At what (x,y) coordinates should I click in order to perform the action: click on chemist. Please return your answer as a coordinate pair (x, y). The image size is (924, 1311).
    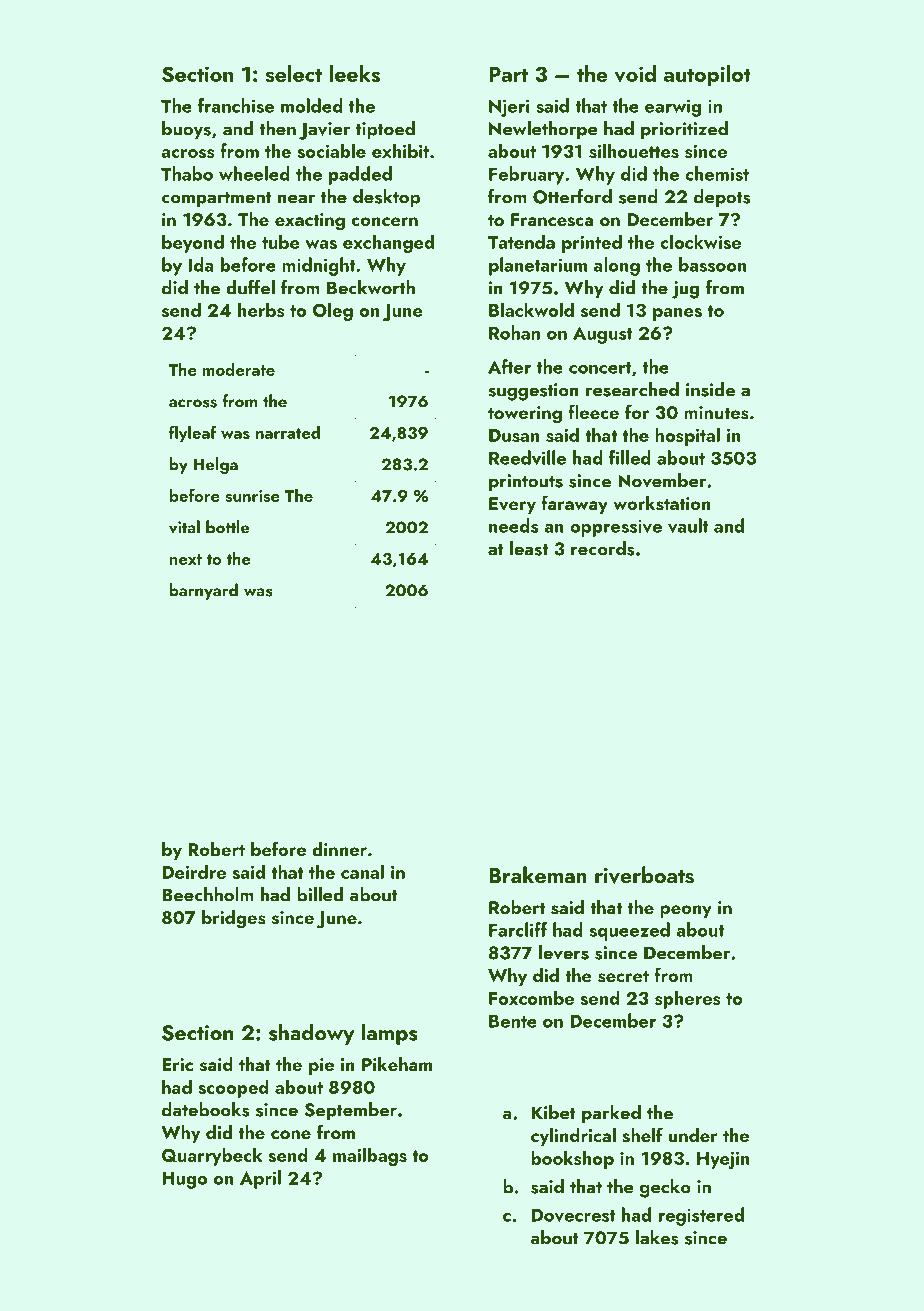
    Looking at the image, I should click on (717, 173).
